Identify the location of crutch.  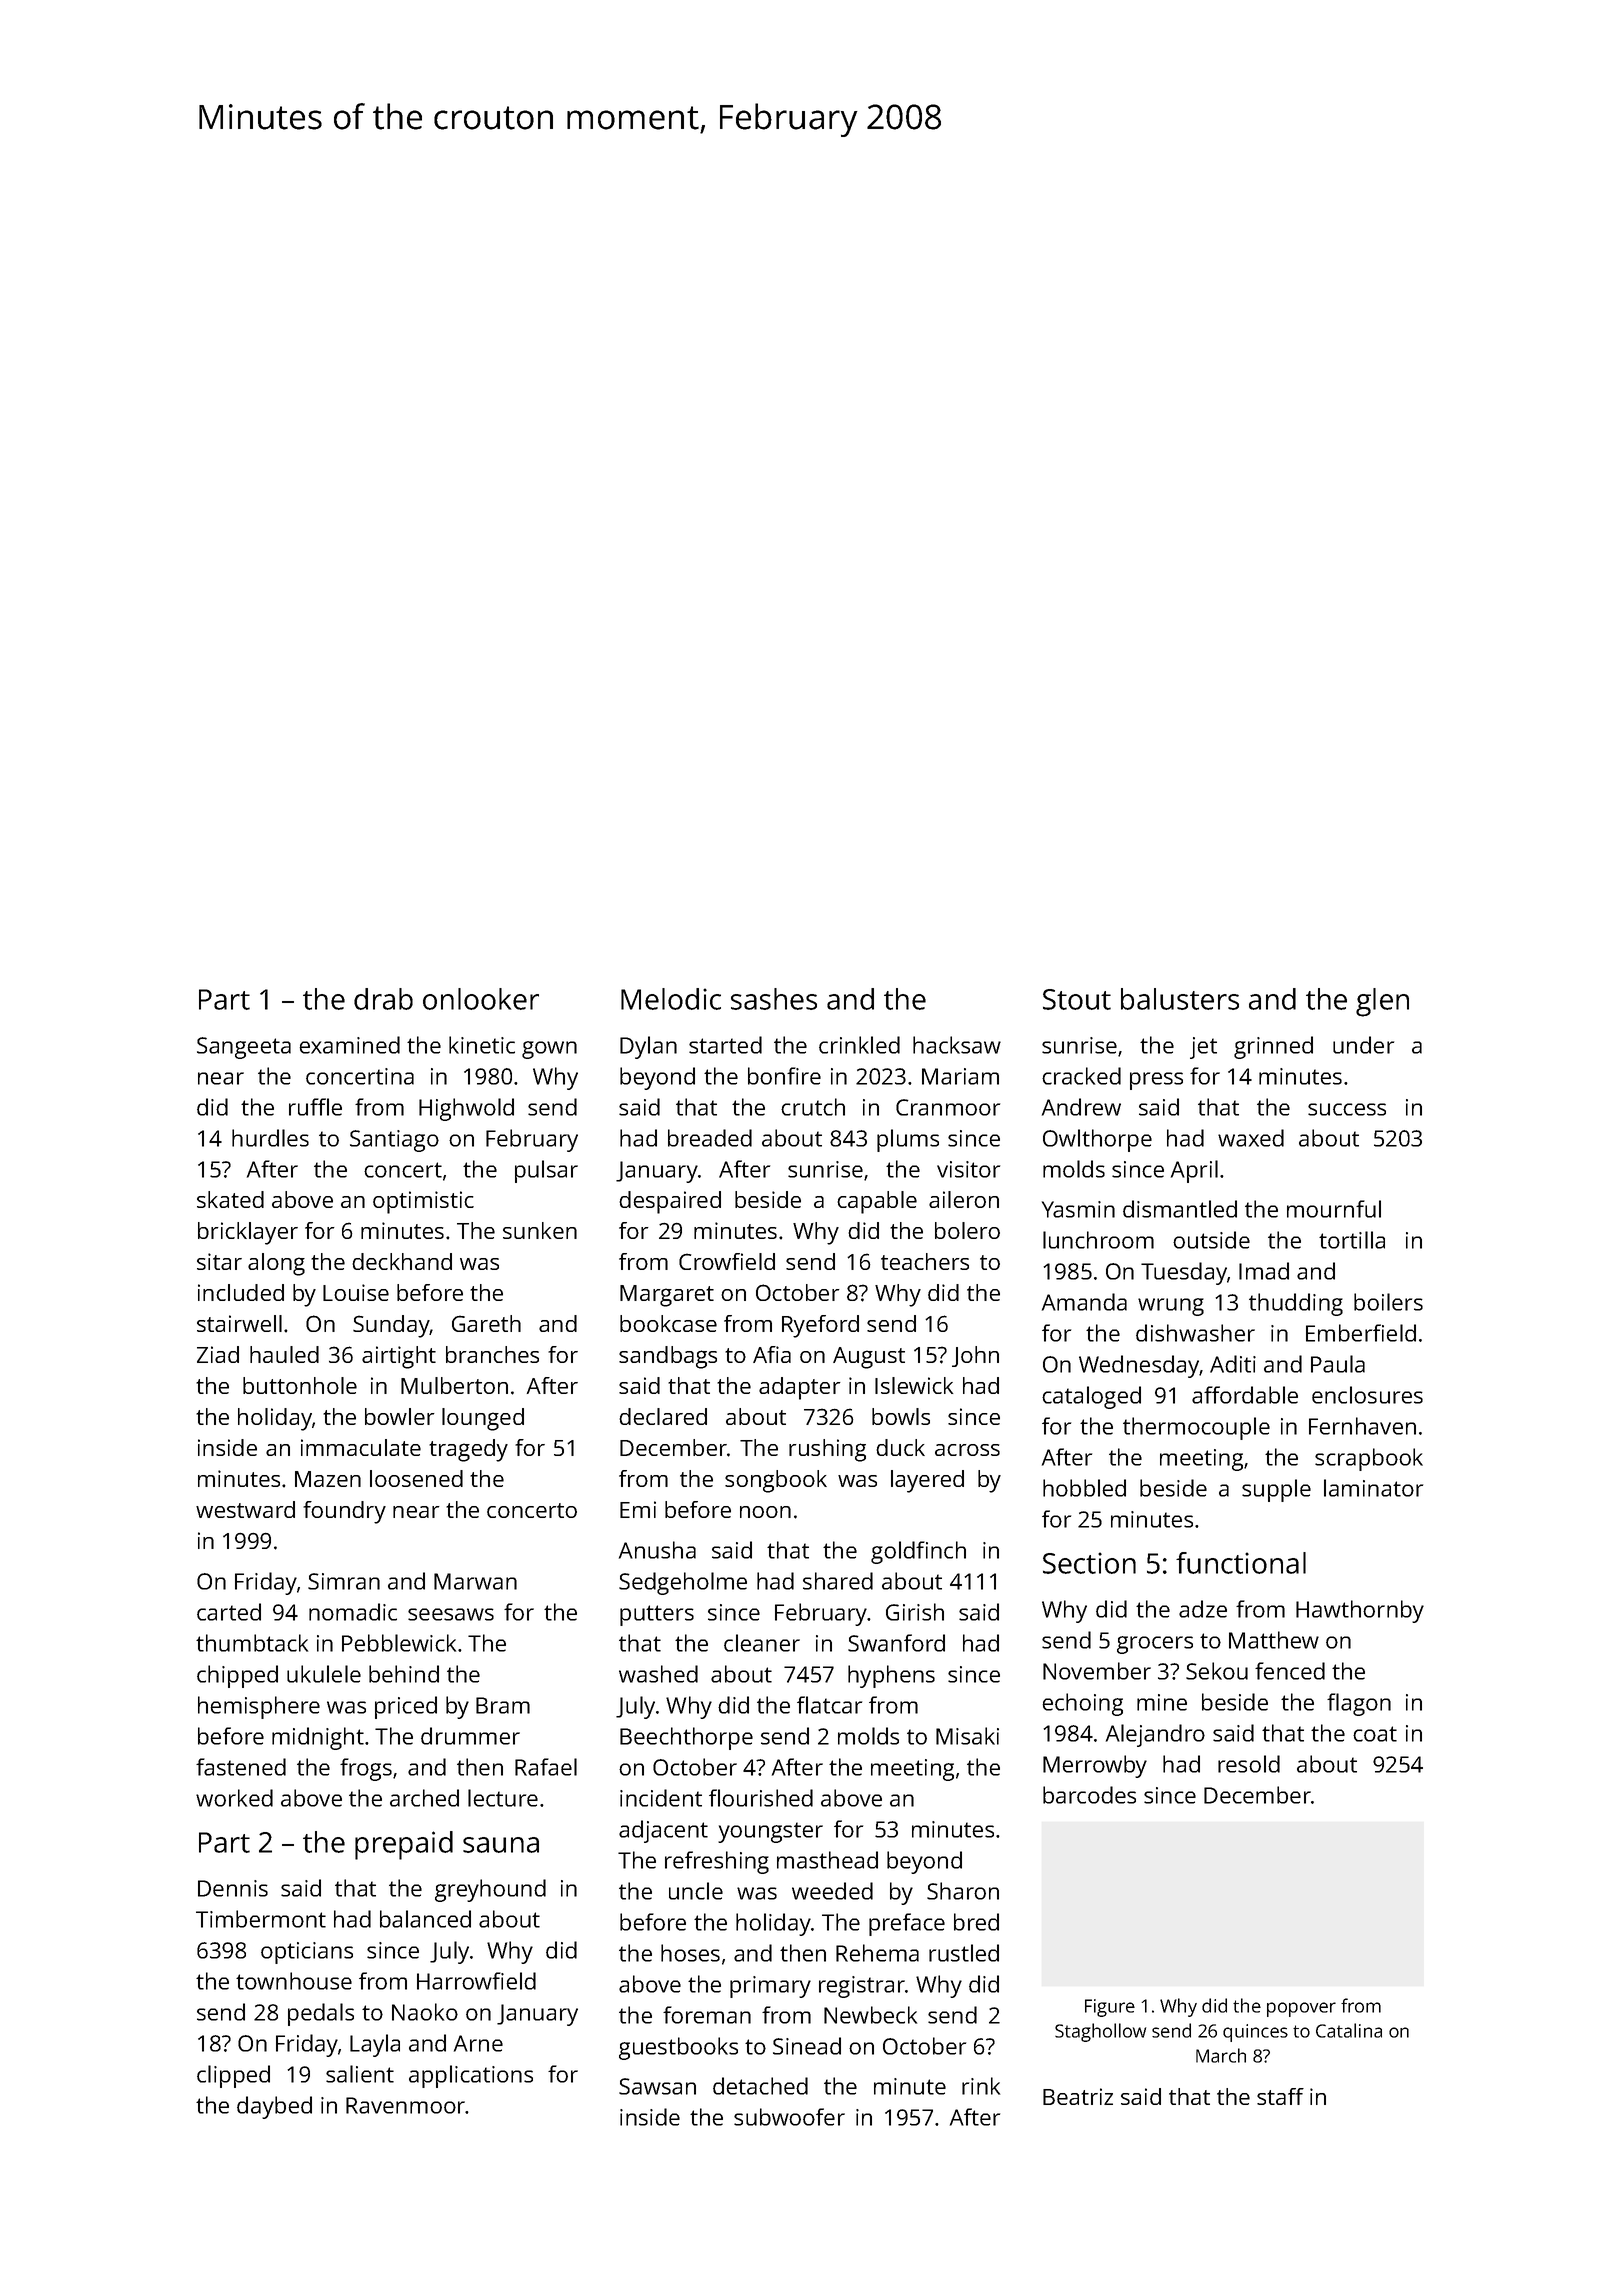
(813, 1107).
